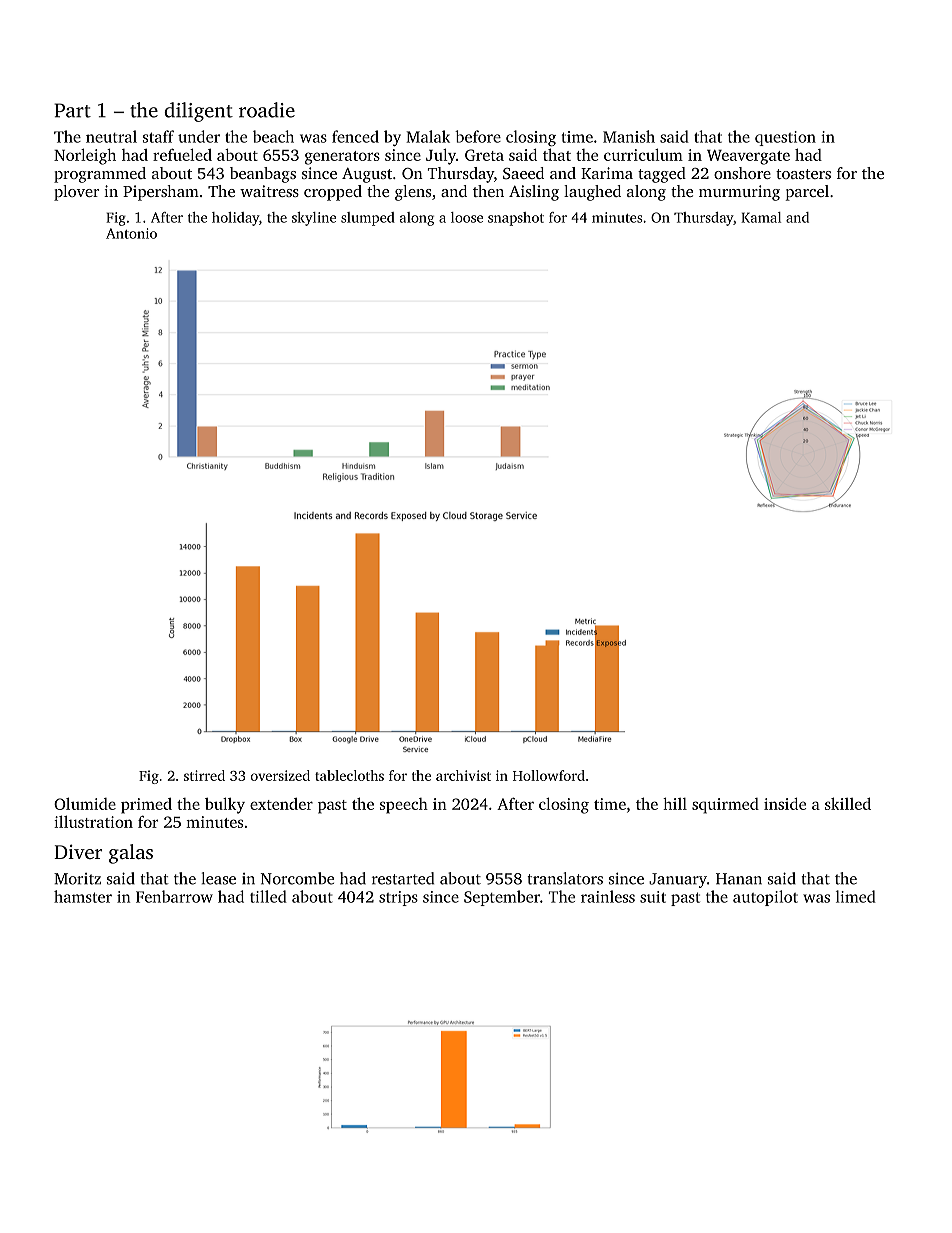  I want to click on Diver, so click(78, 851).
